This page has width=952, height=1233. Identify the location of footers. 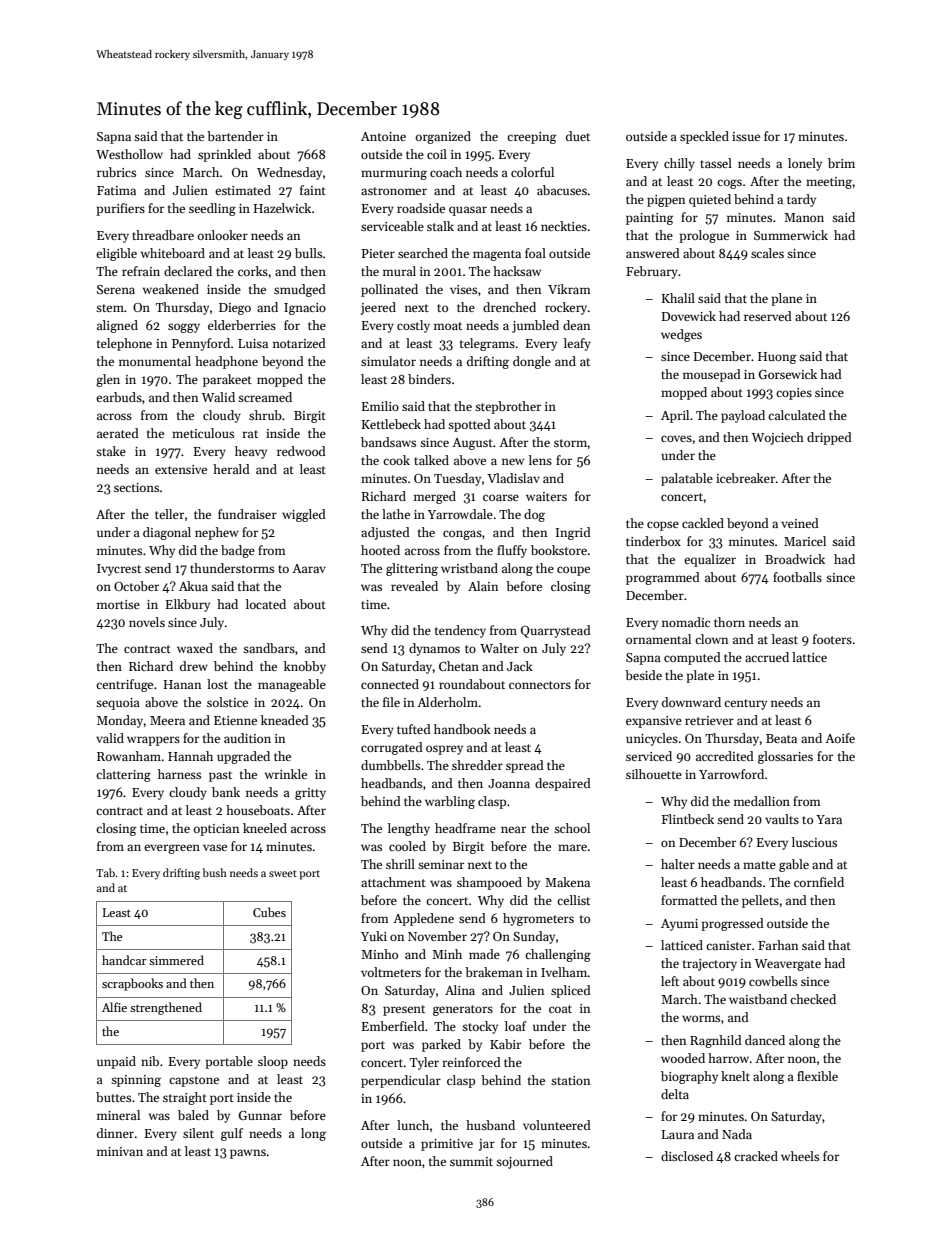
(832, 639).
